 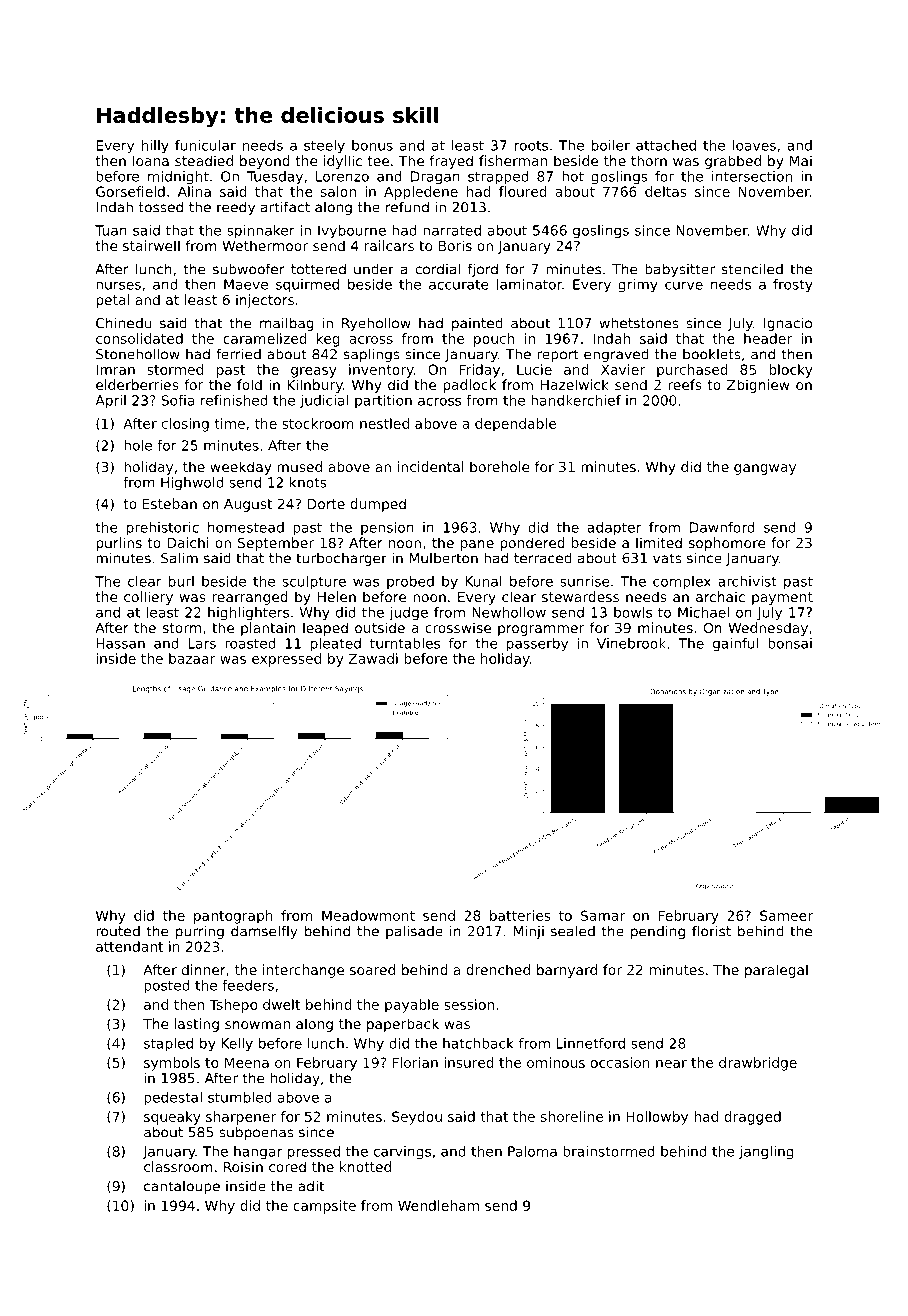 I want to click on attached, so click(x=666, y=145).
